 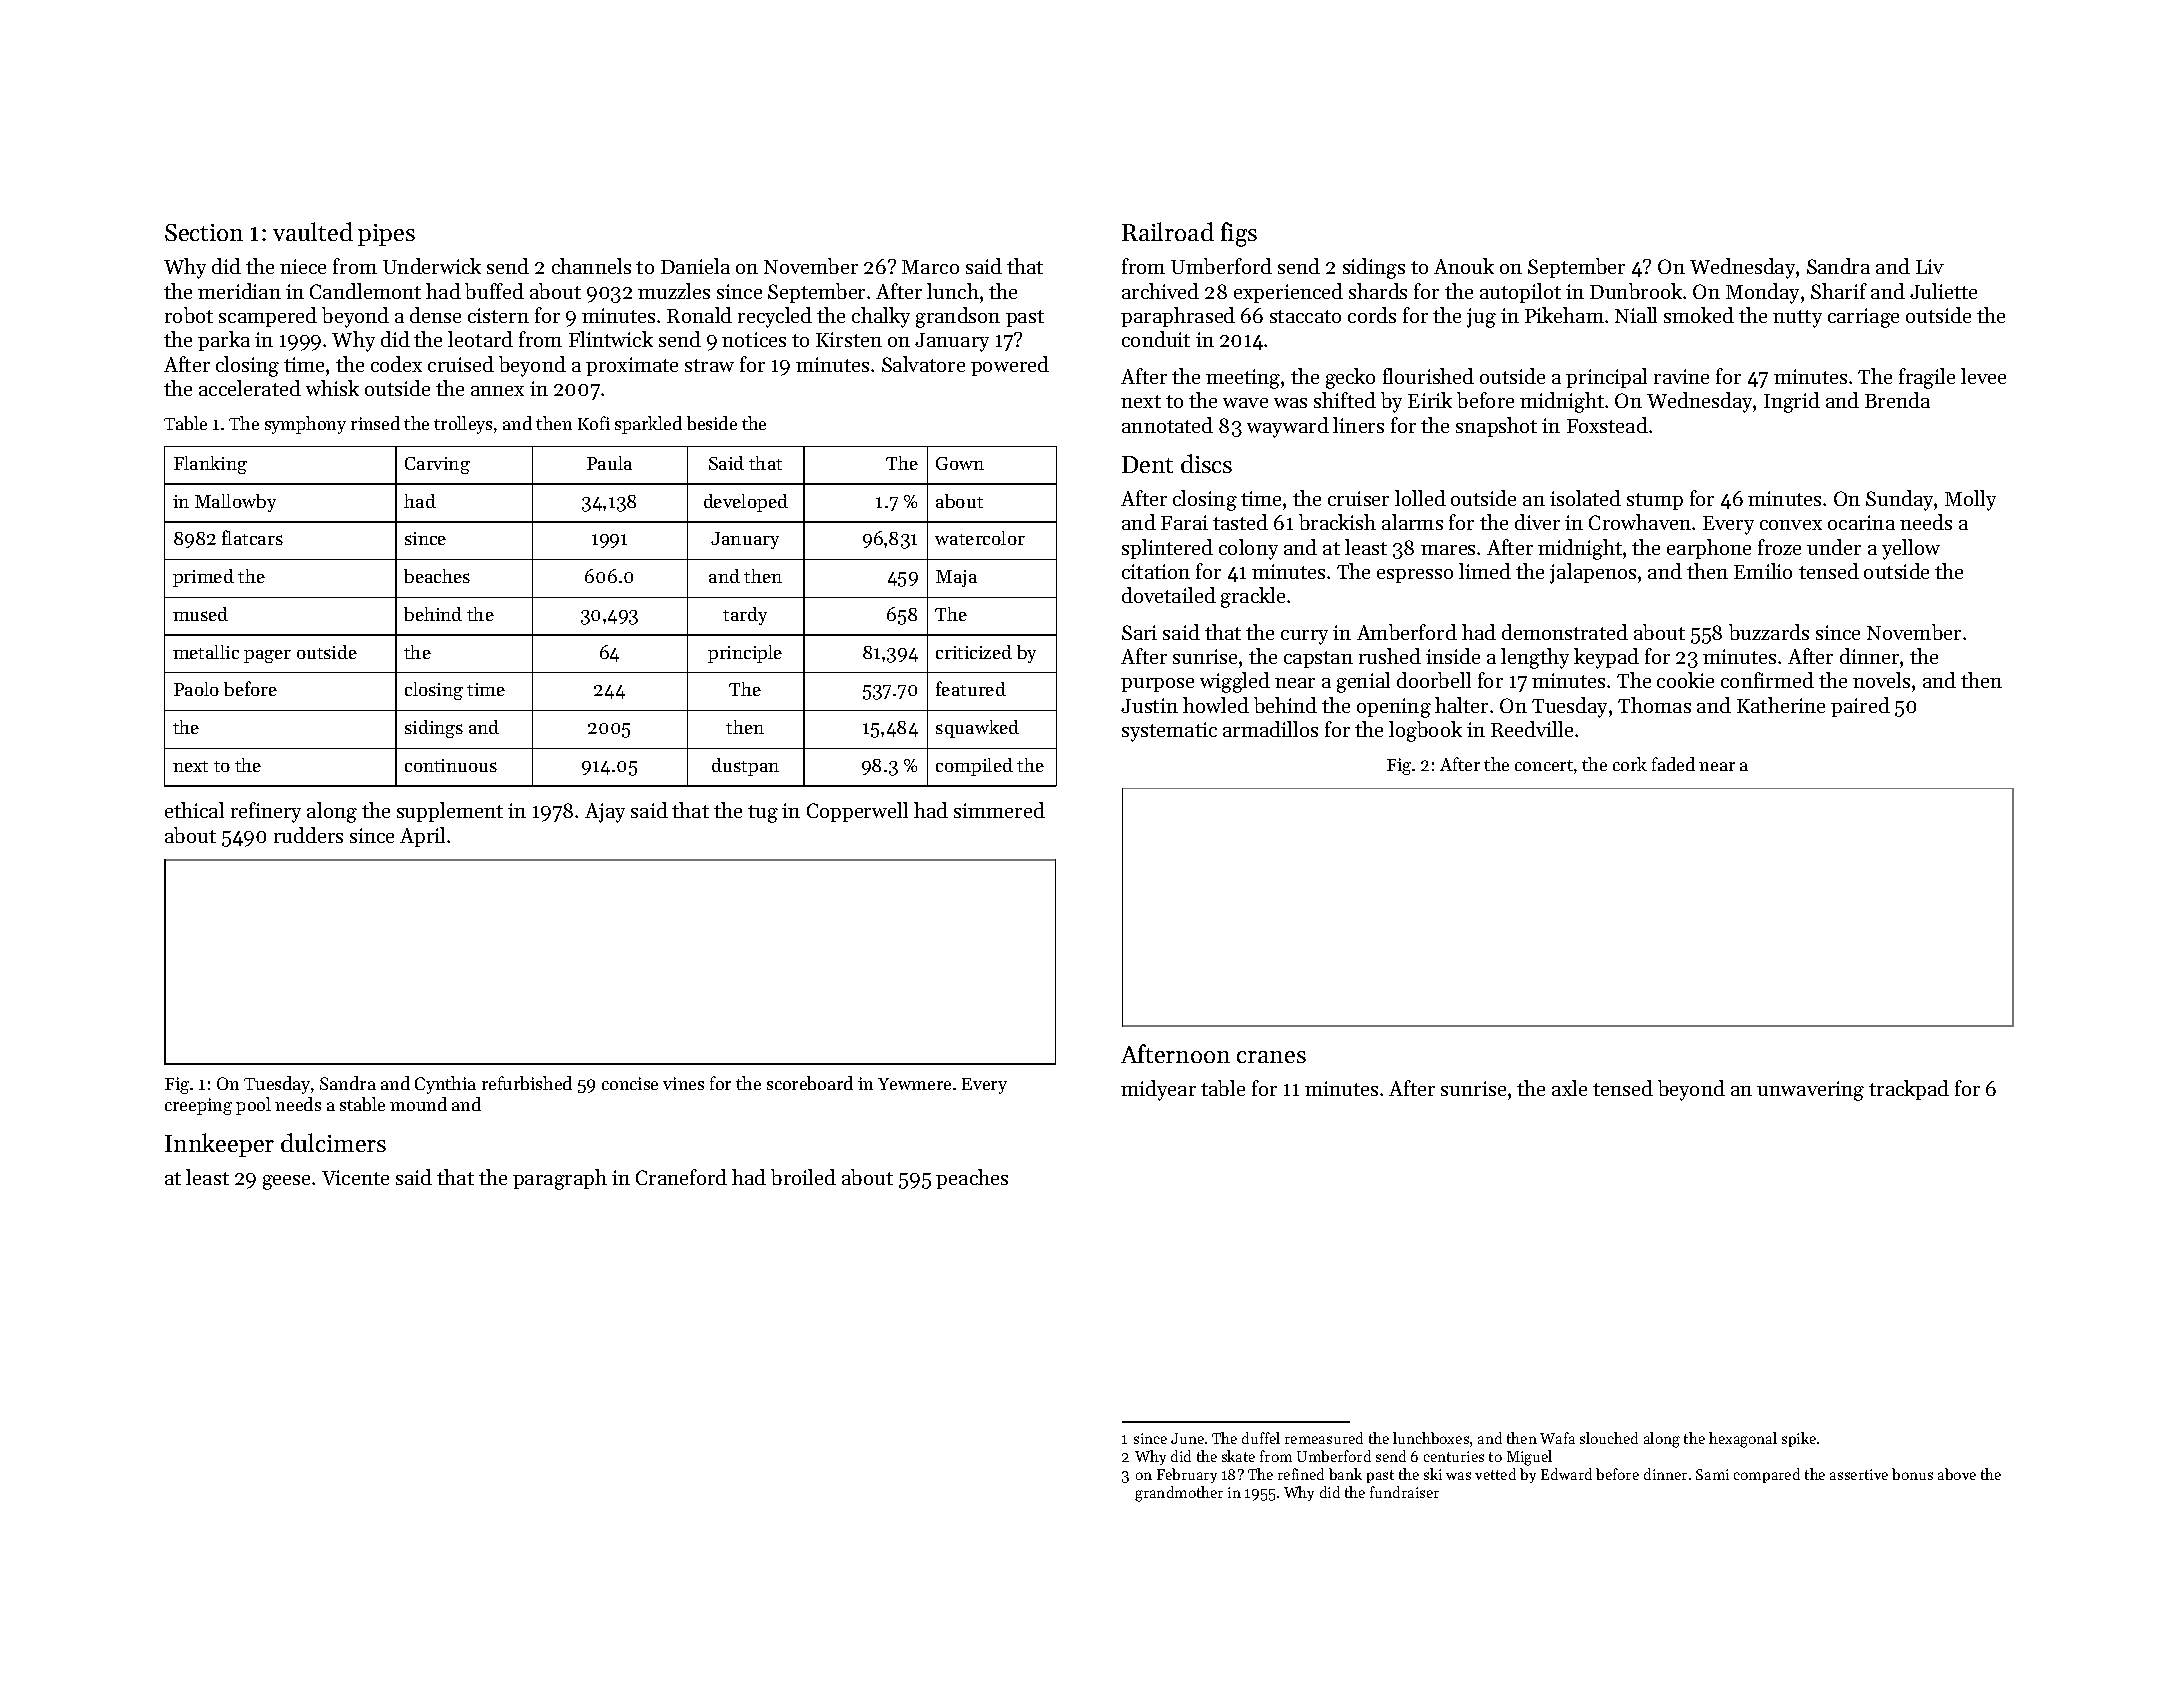 I want to click on limed, so click(x=1485, y=571).
